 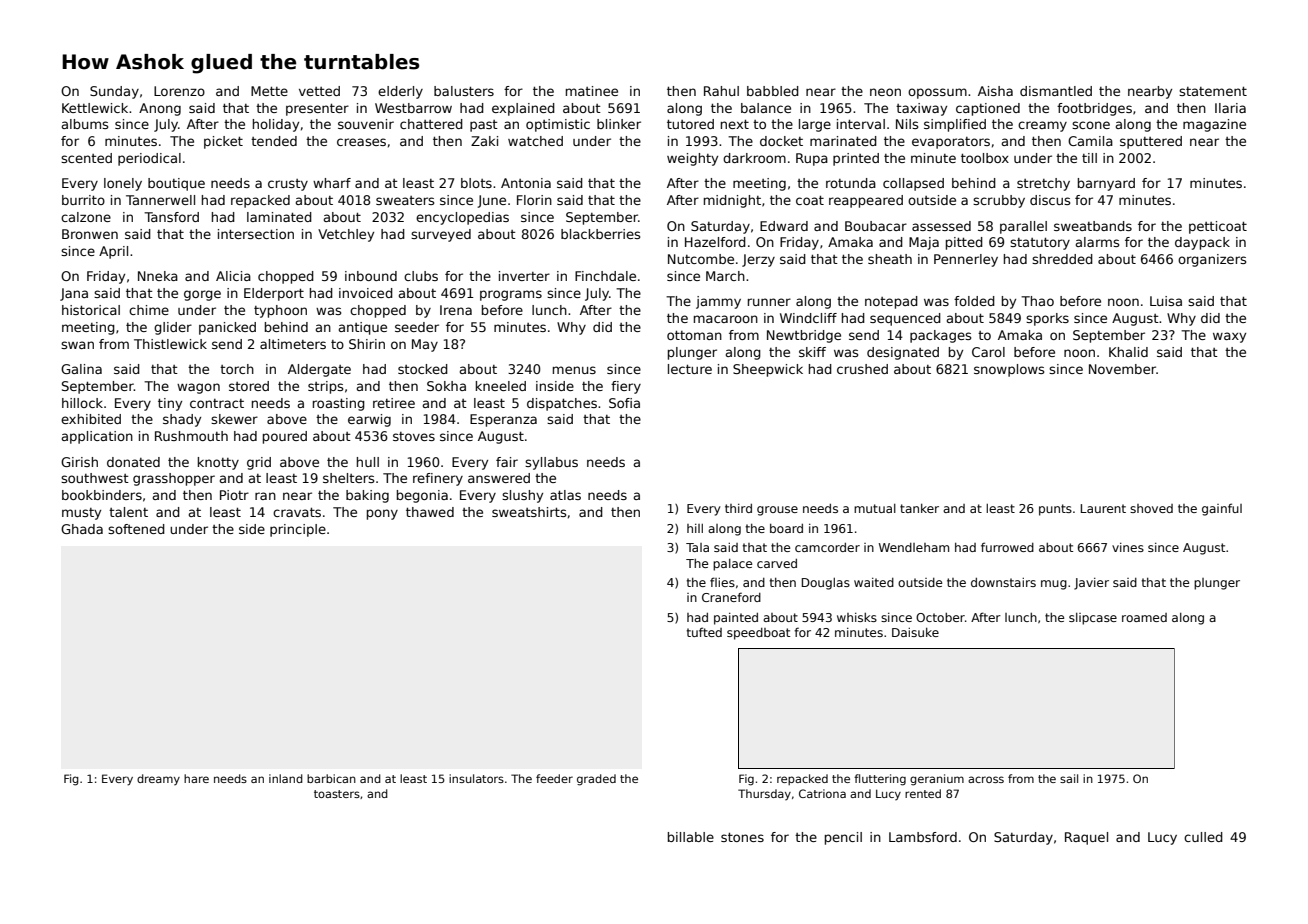 I want to click on speedboat, so click(x=758, y=634).
